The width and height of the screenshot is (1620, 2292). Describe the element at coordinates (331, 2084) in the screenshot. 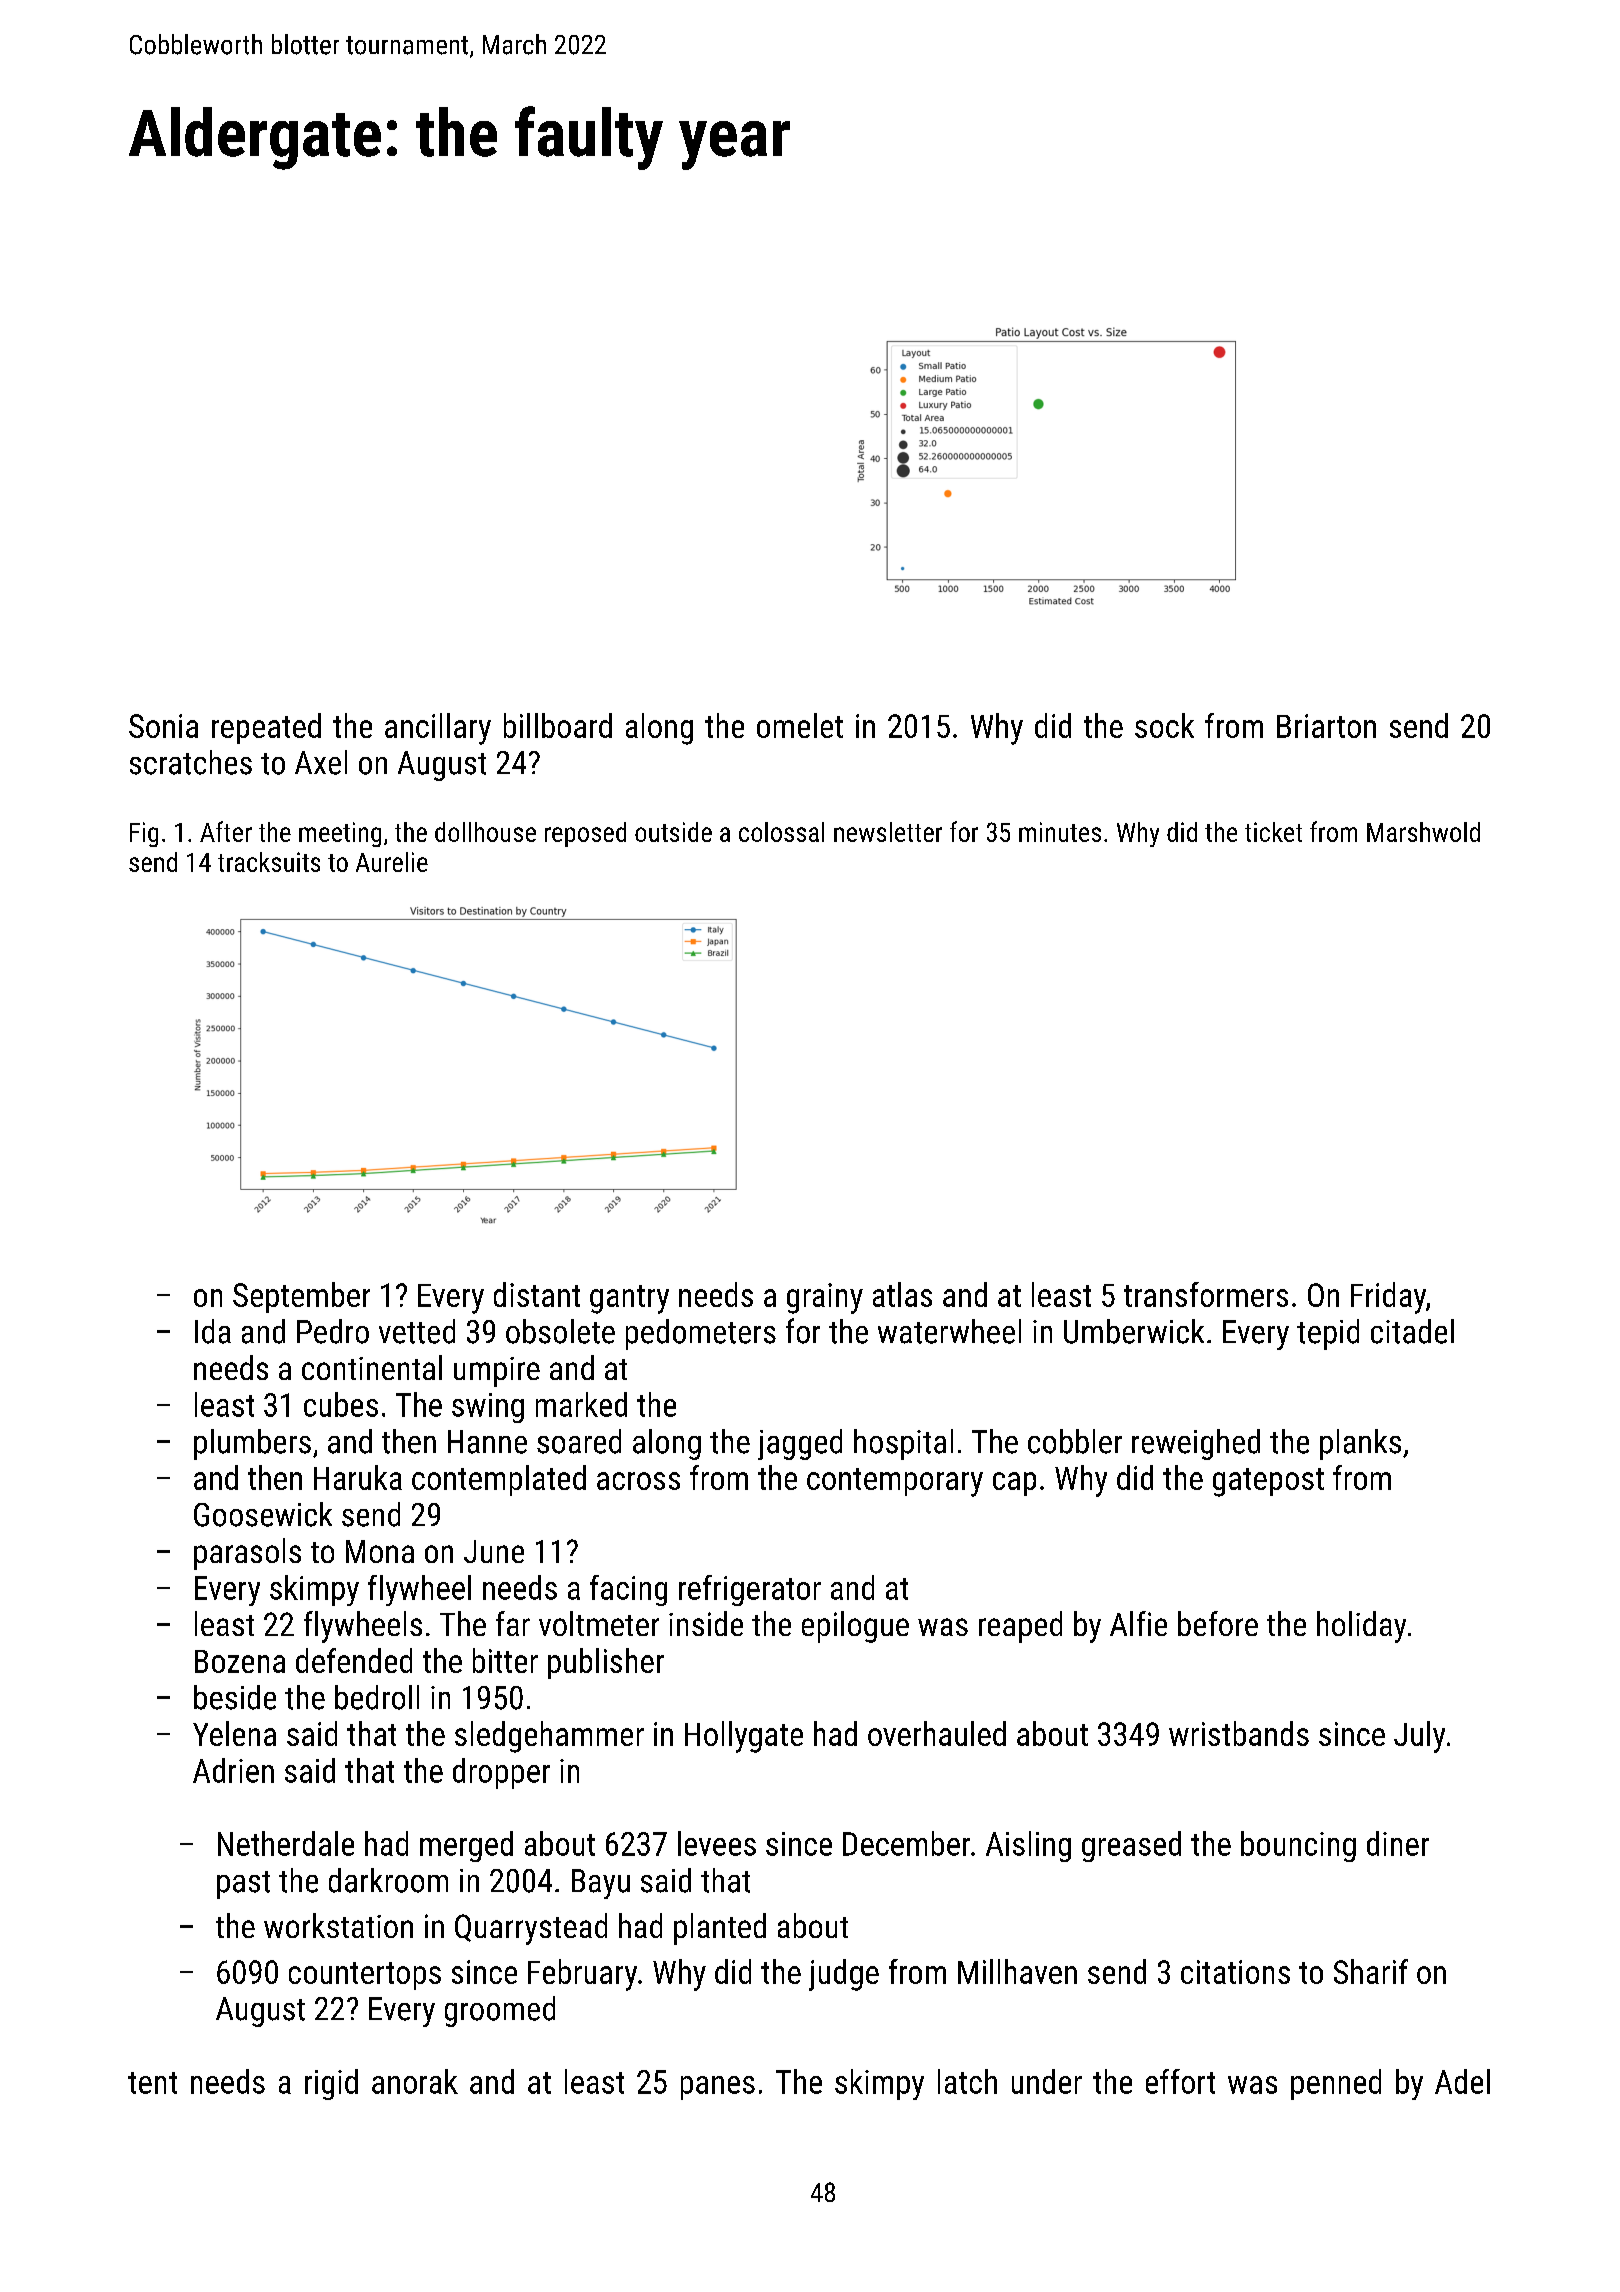

I see `rigid` at that location.
